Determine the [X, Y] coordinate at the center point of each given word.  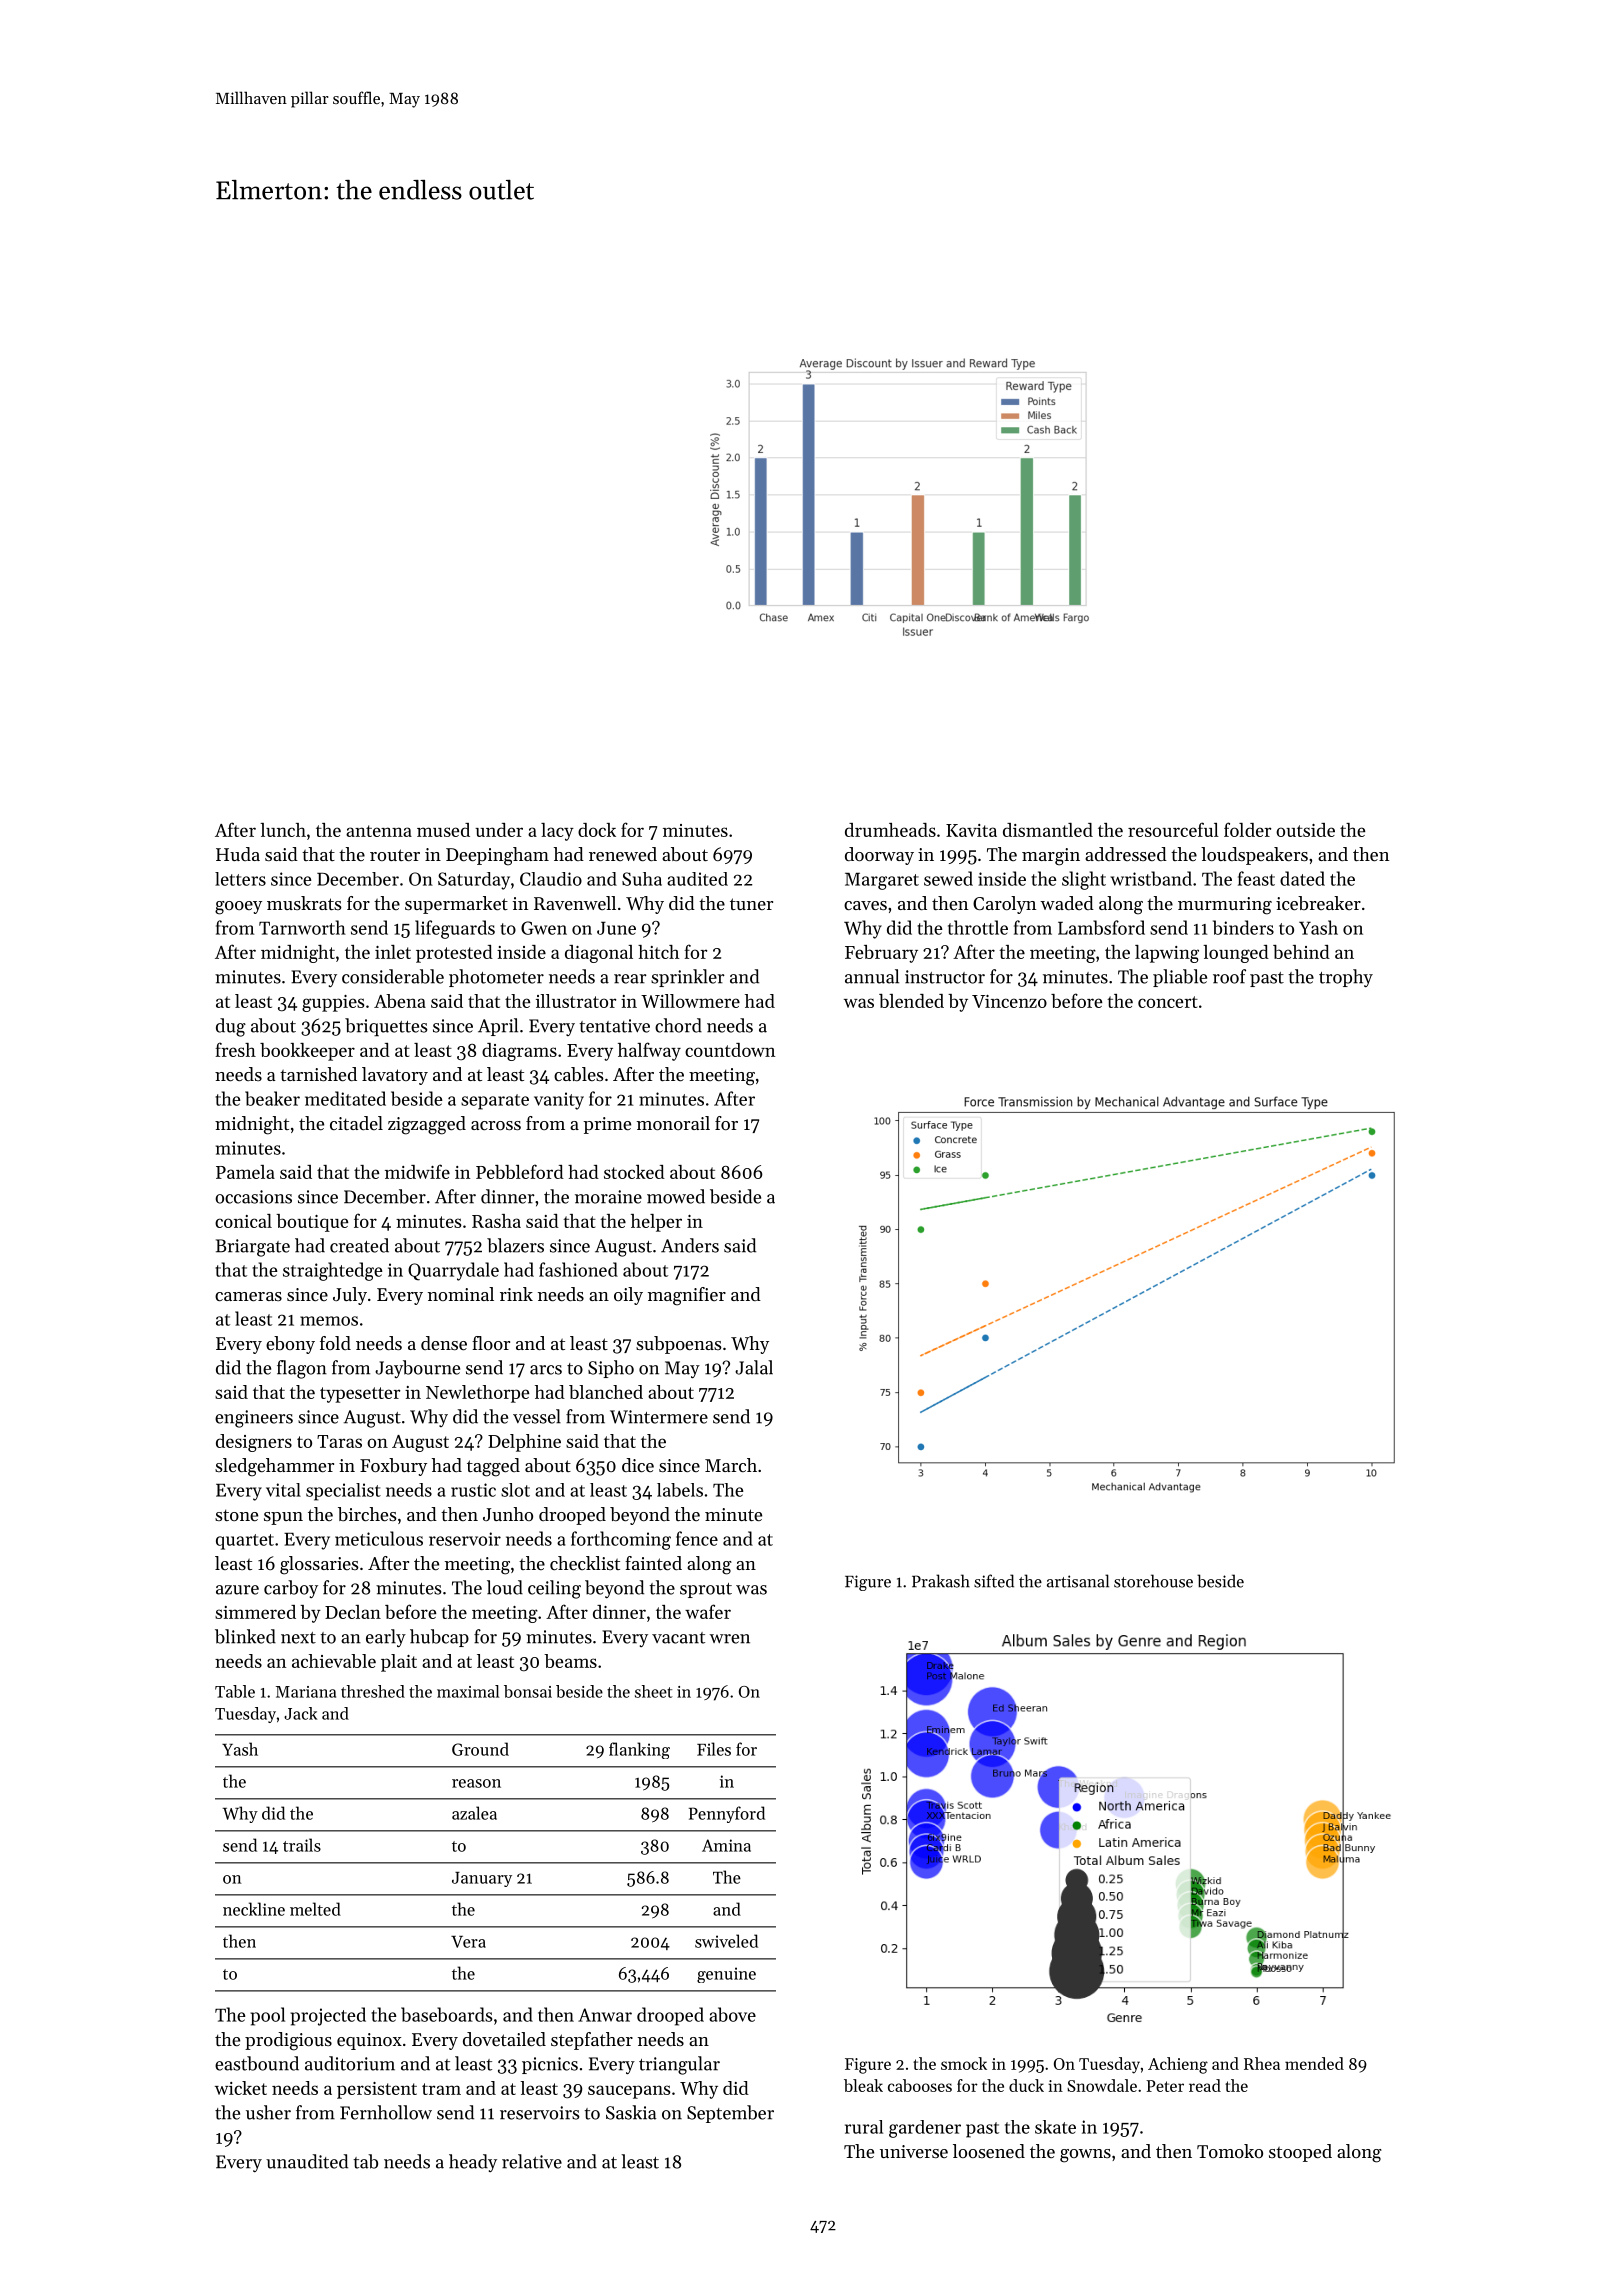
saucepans [629, 2092]
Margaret [882, 881]
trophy [1346, 978]
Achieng [1178, 2065]
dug [231, 1027]
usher [268, 2112]
